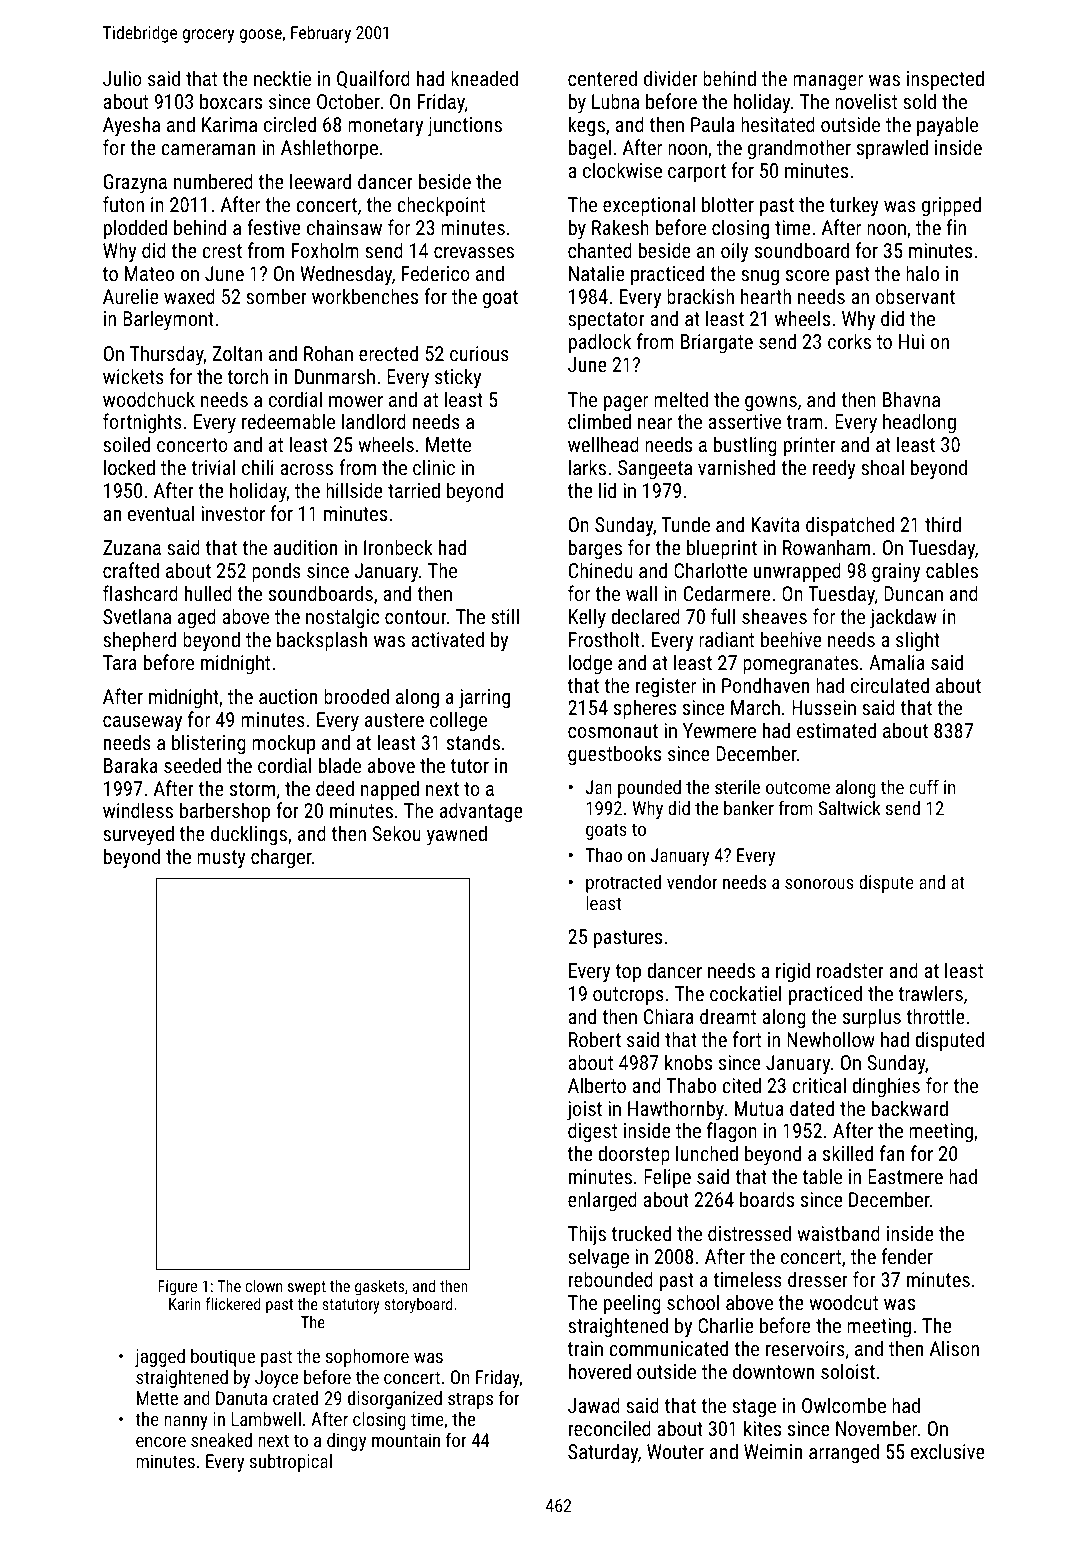 This screenshot has height=1543, width=1091. What do you see at coordinates (848, 1371) in the screenshot?
I see `soloist` at bounding box center [848, 1371].
